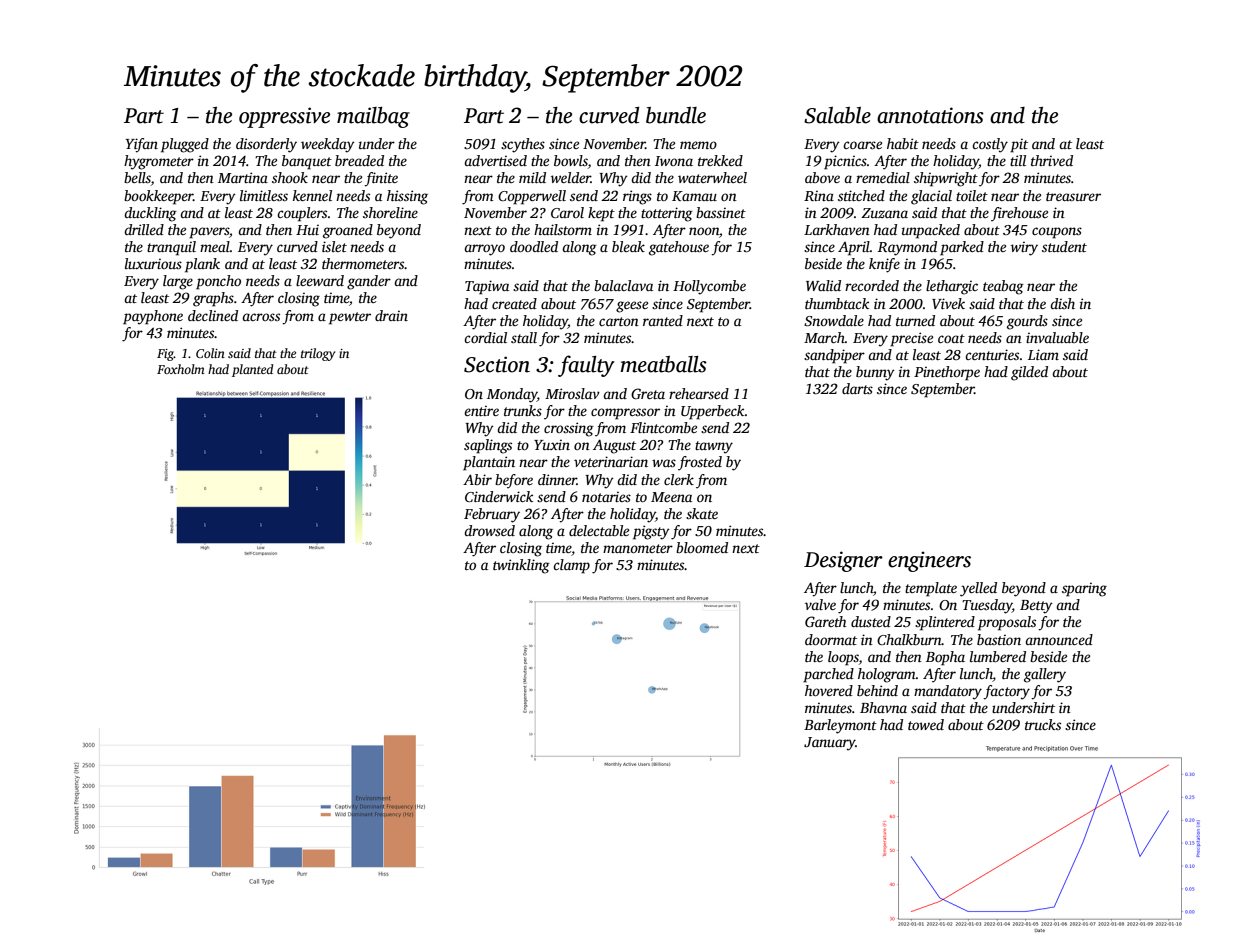  Describe the element at coordinates (487, 287) in the page. I see `Tapiwa` at that location.
